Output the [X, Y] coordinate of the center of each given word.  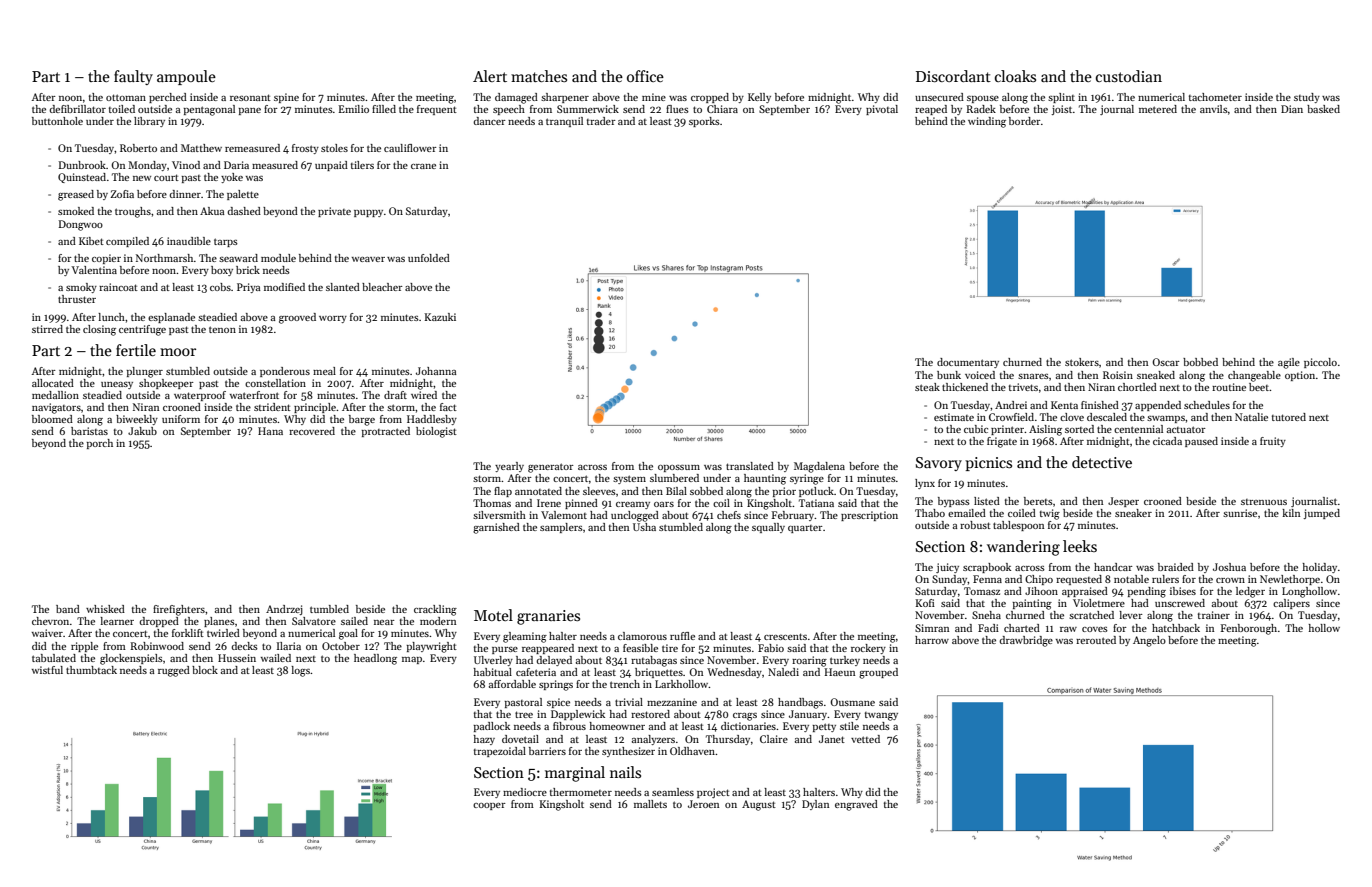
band [68, 609]
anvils [1214, 109]
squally [768, 528]
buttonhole [57, 121]
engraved [856, 805]
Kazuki [440, 317]
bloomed [52, 419]
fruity [1273, 442]
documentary [968, 363]
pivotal [882, 110]
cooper [489, 806]
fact [448, 407]
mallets [650, 804]
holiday [1320, 568]
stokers [1082, 362]
